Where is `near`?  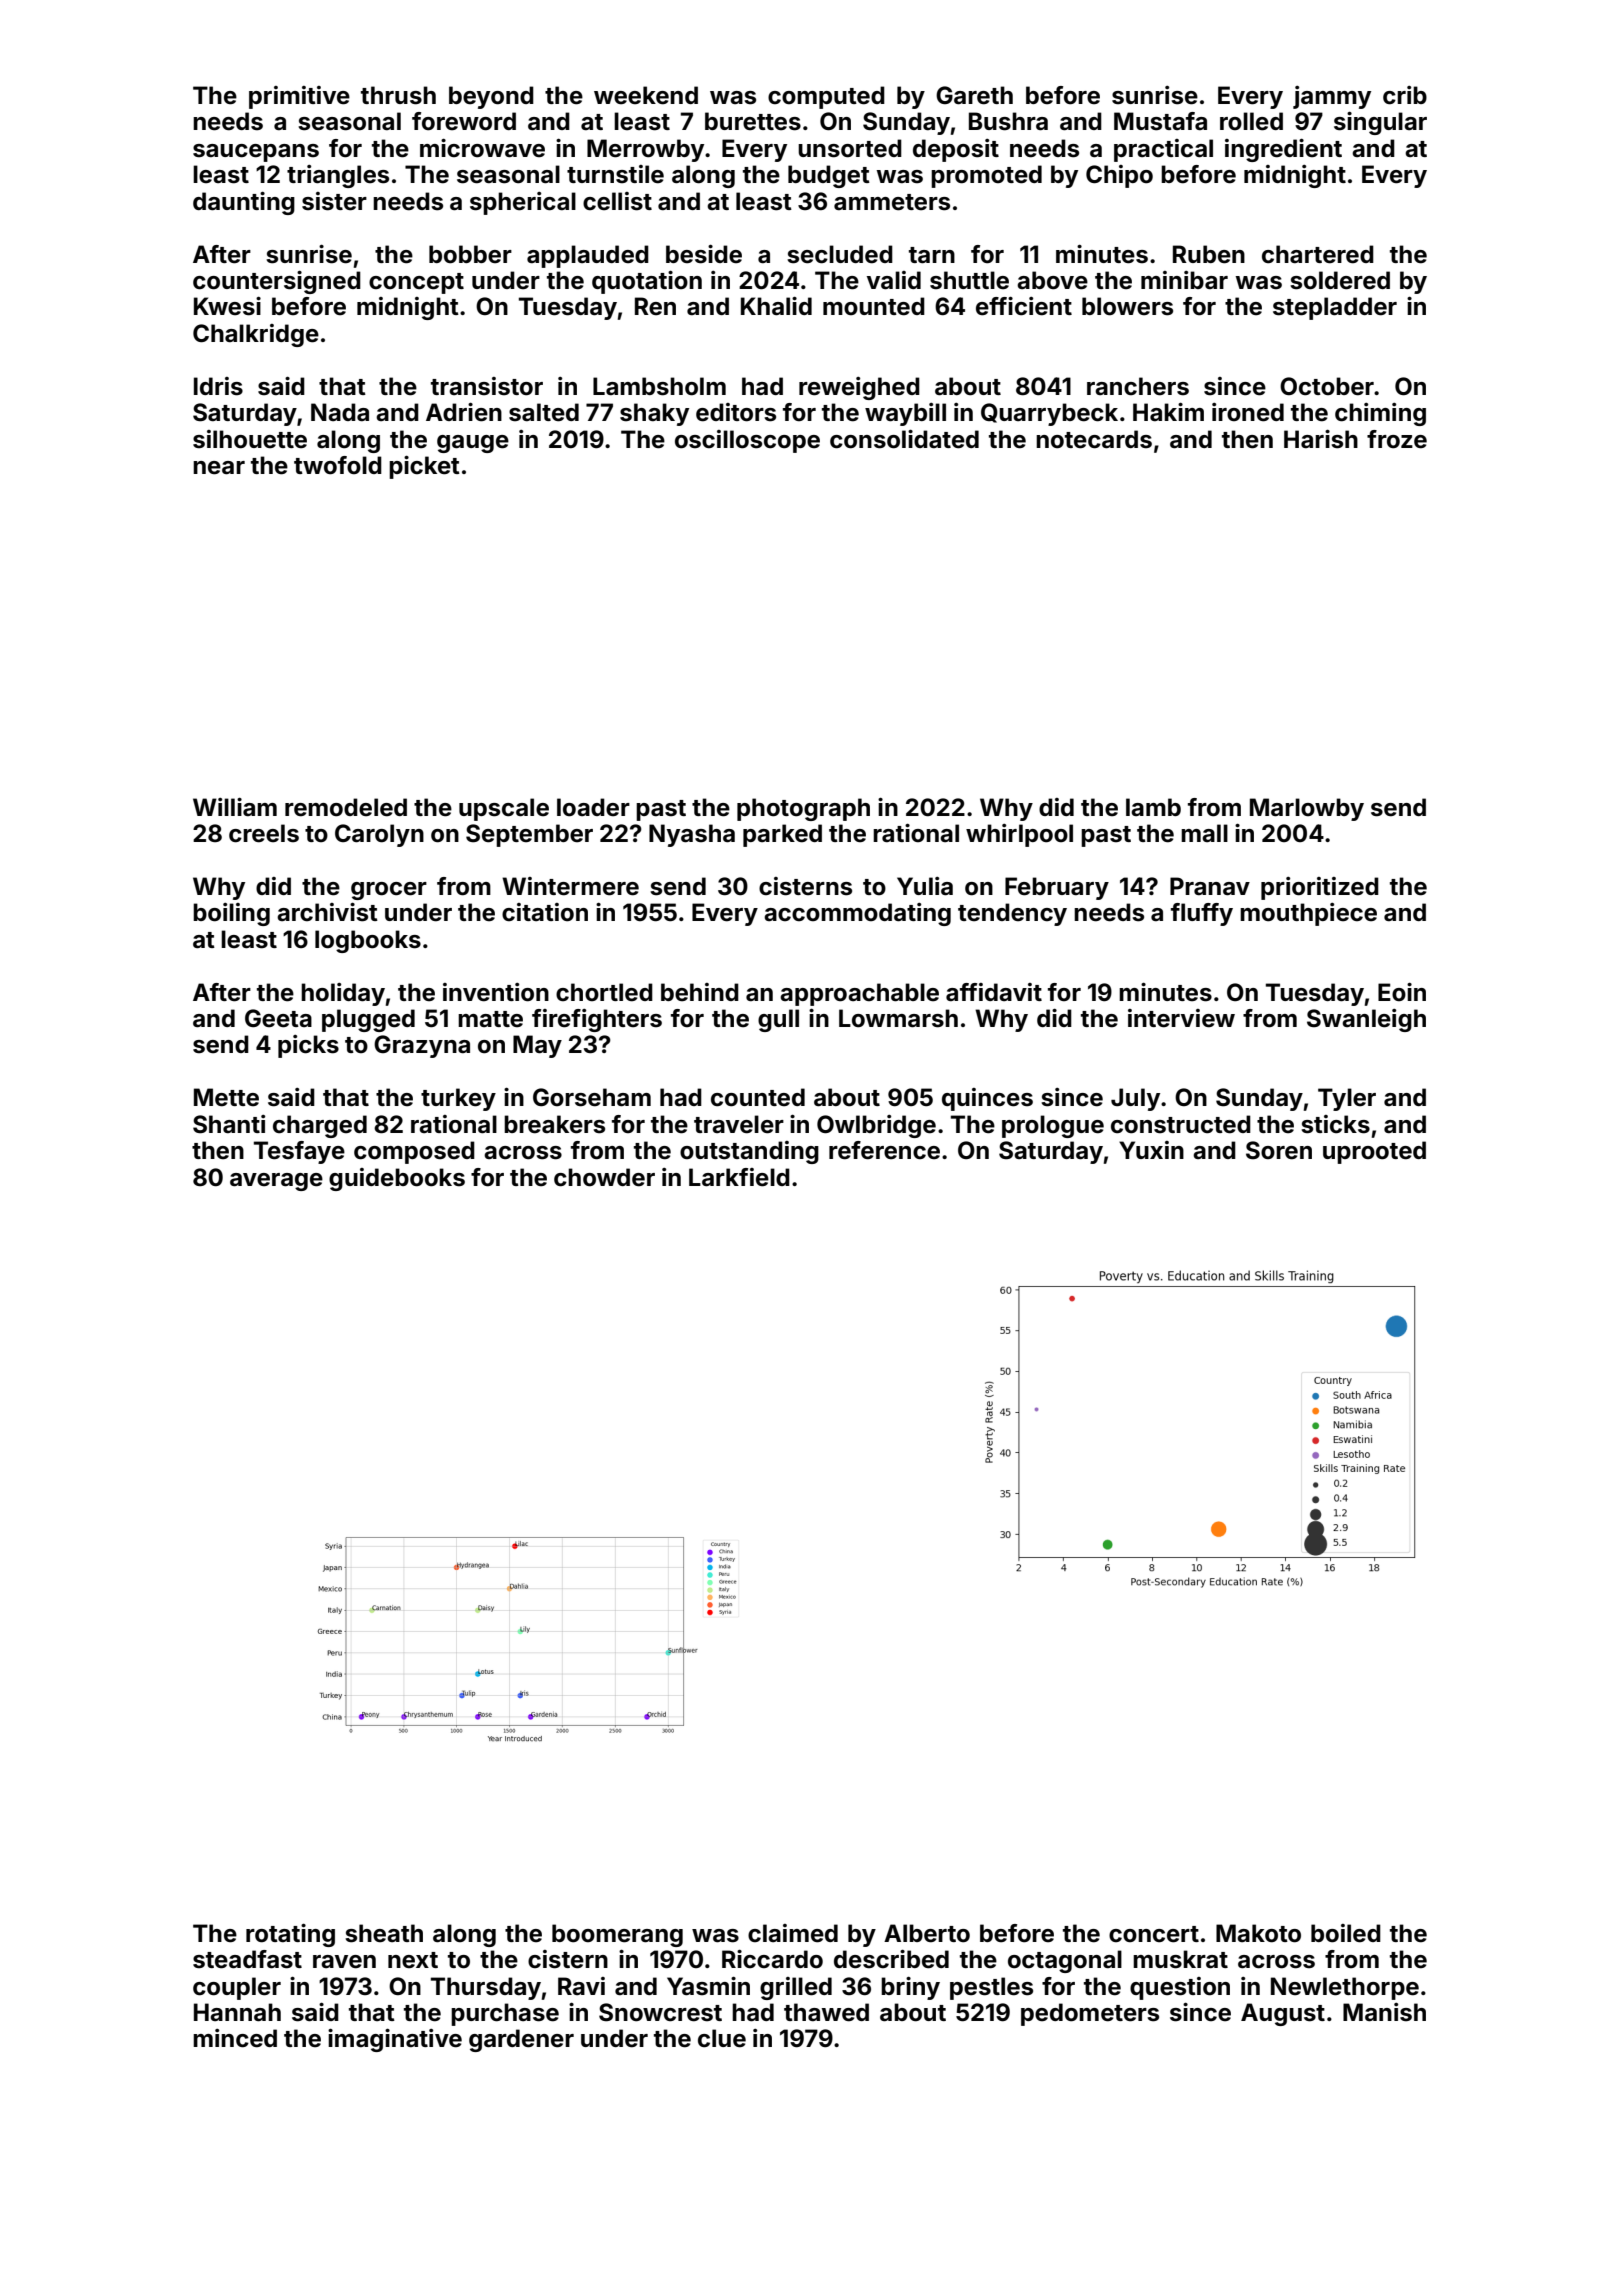 near is located at coordinates (219, 468).
